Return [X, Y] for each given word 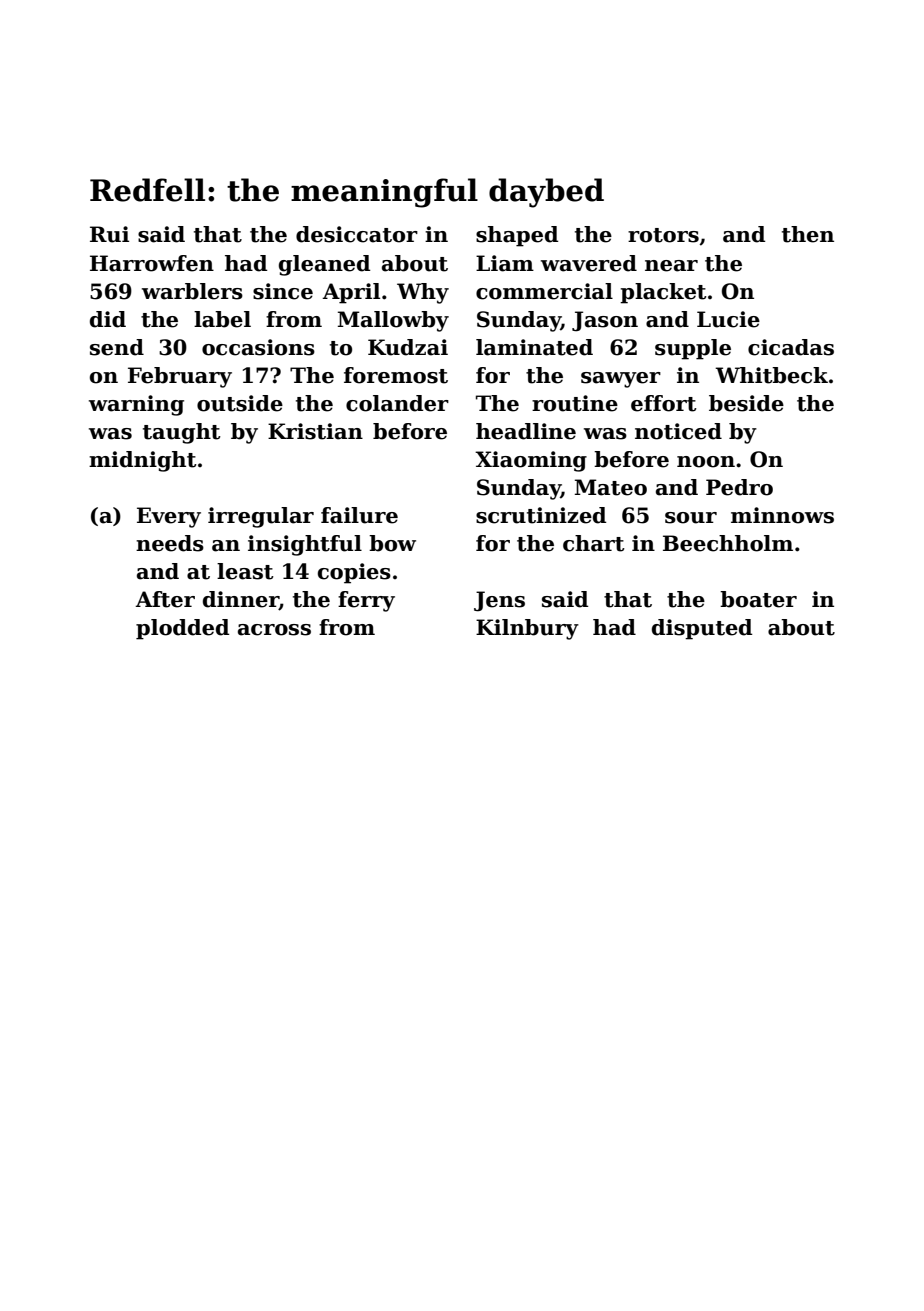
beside [746, 403]
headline [526, 431]
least [245, 571]
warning [136, 405]
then [808, 234]
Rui [109, 234]
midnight [143, 461]
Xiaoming [531, 461]
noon [706, 462]
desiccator [357, 234]
